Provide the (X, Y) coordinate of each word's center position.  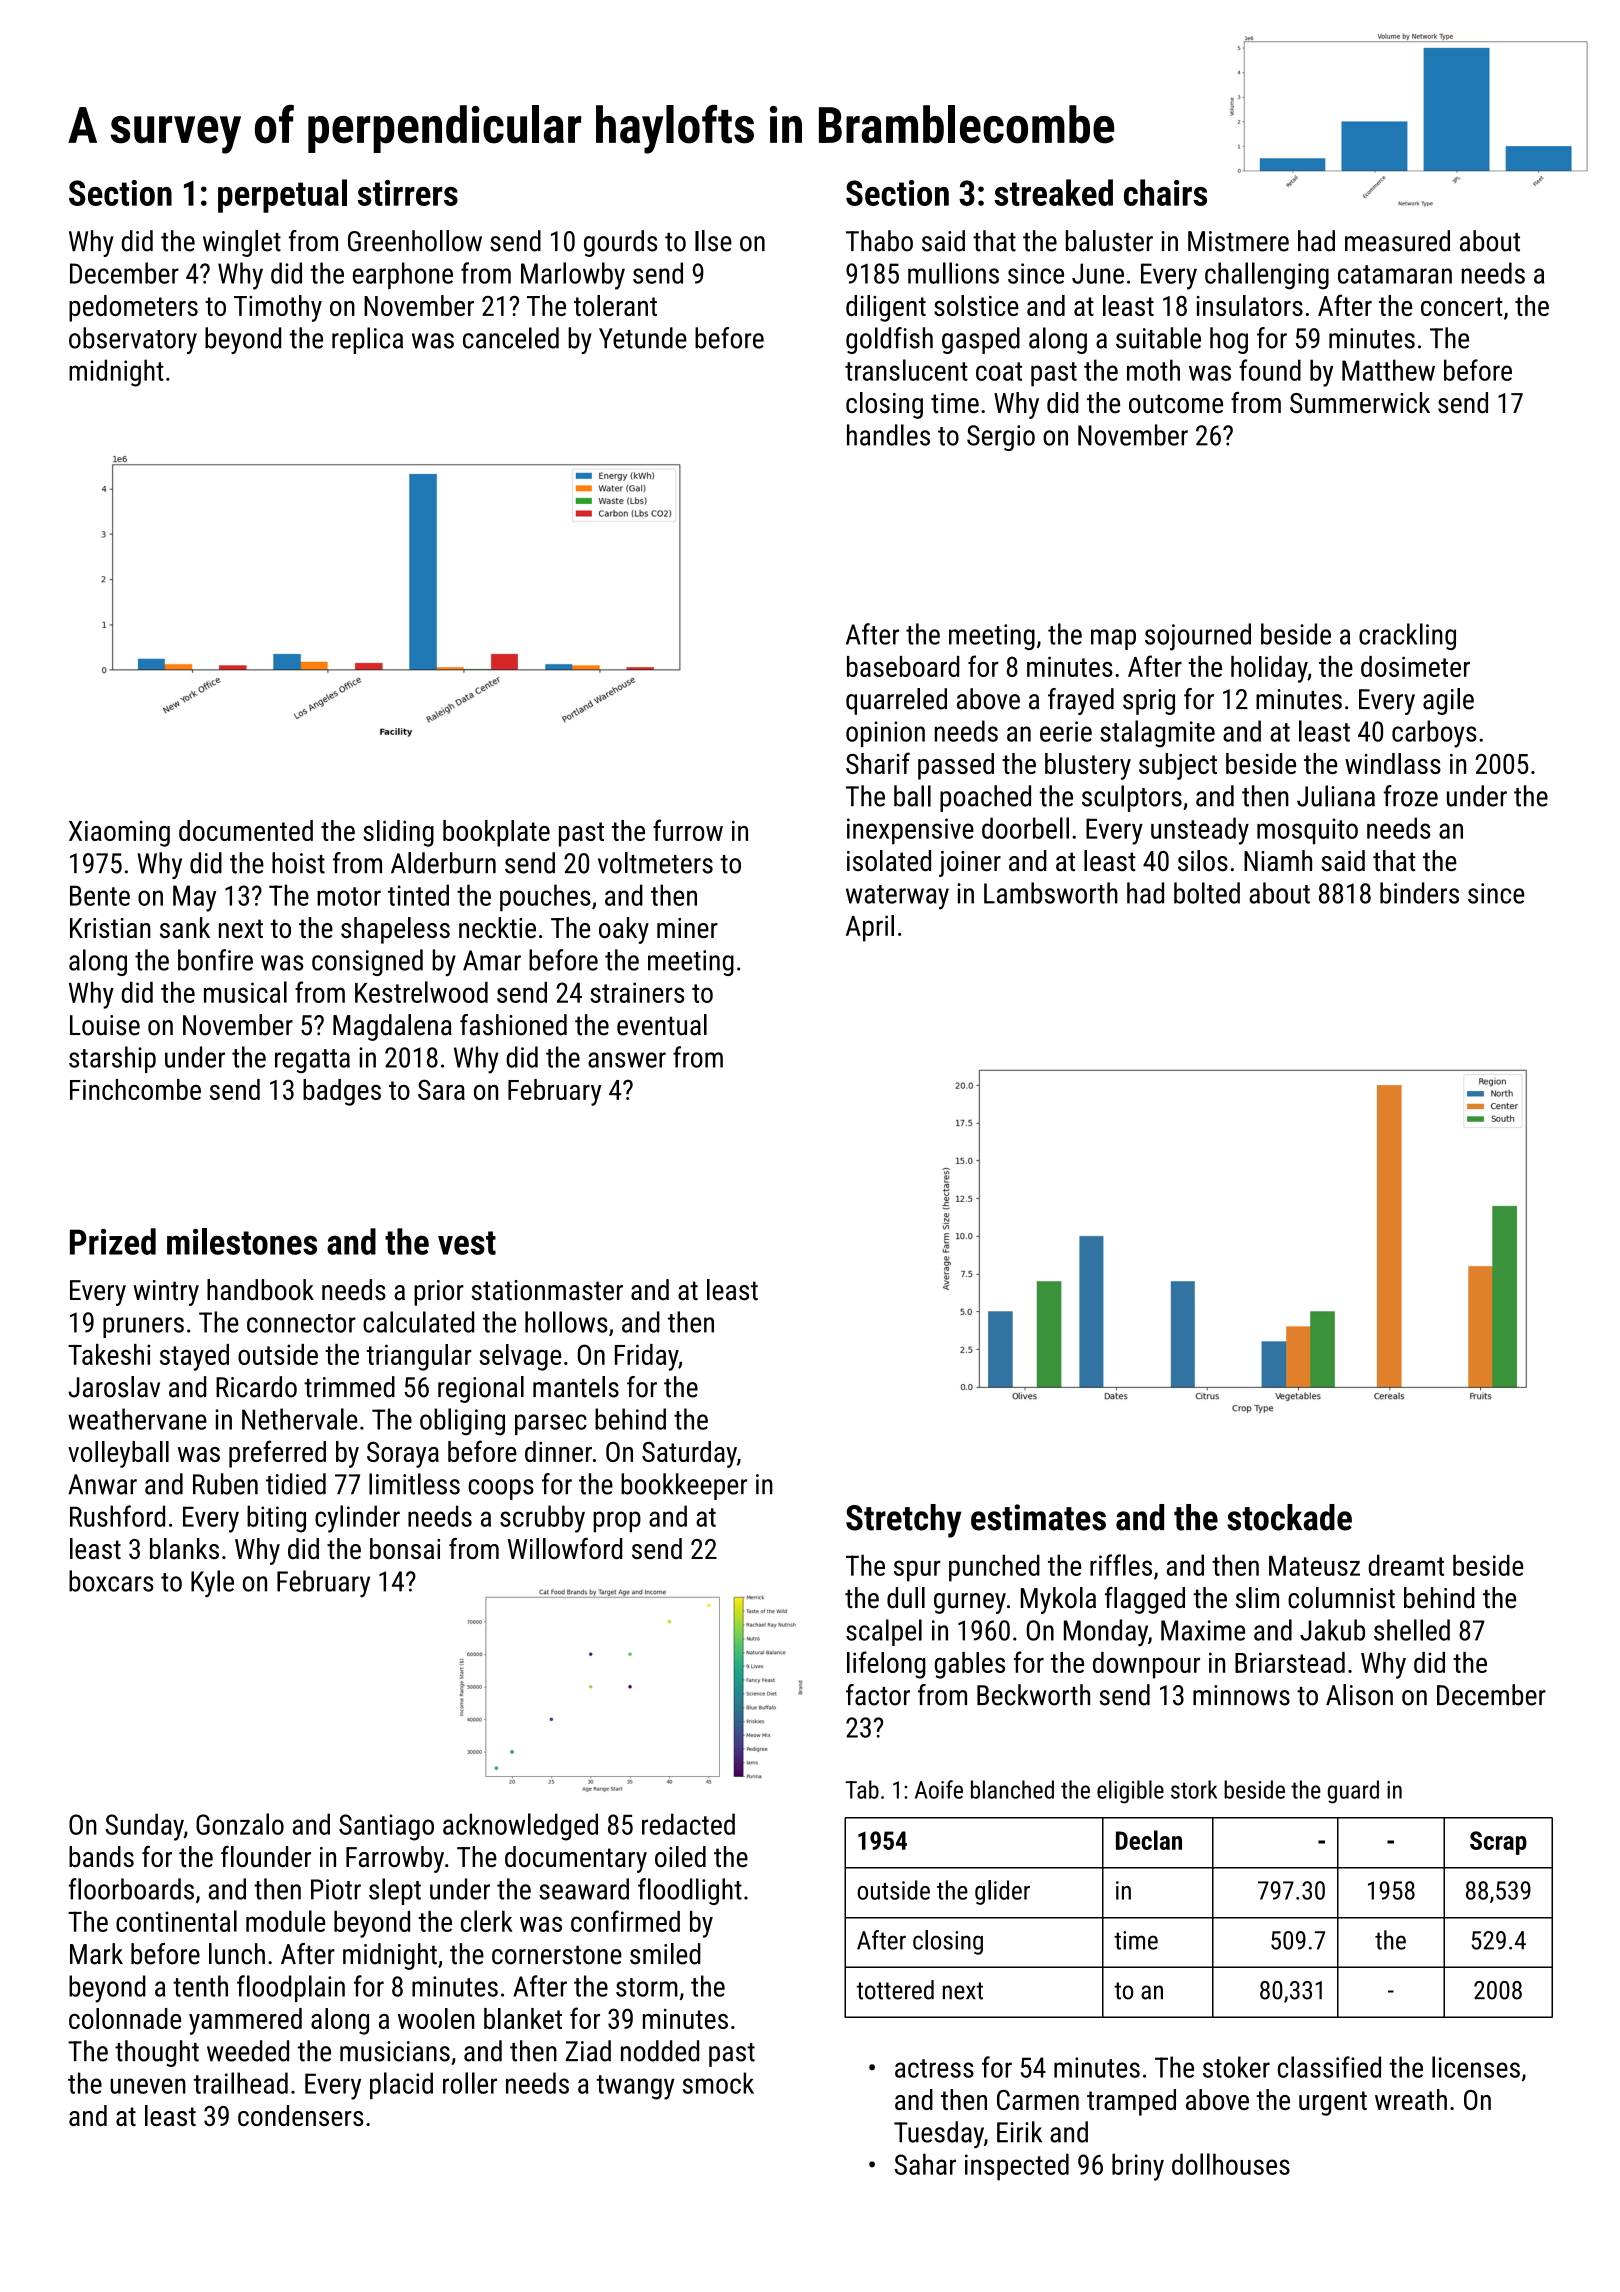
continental (176, 1921)
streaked (1053, 192)
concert (1462, 306)
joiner (970, 864)
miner (687, 928)
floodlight (690, 1891)
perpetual (282, 196)
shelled (1412, 1630)
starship (112, 1059)
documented (246, 830)
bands (101, 1856)
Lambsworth (1051, 893)
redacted (688, 1824)
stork (1194, 1789)
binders (1419, 893)
